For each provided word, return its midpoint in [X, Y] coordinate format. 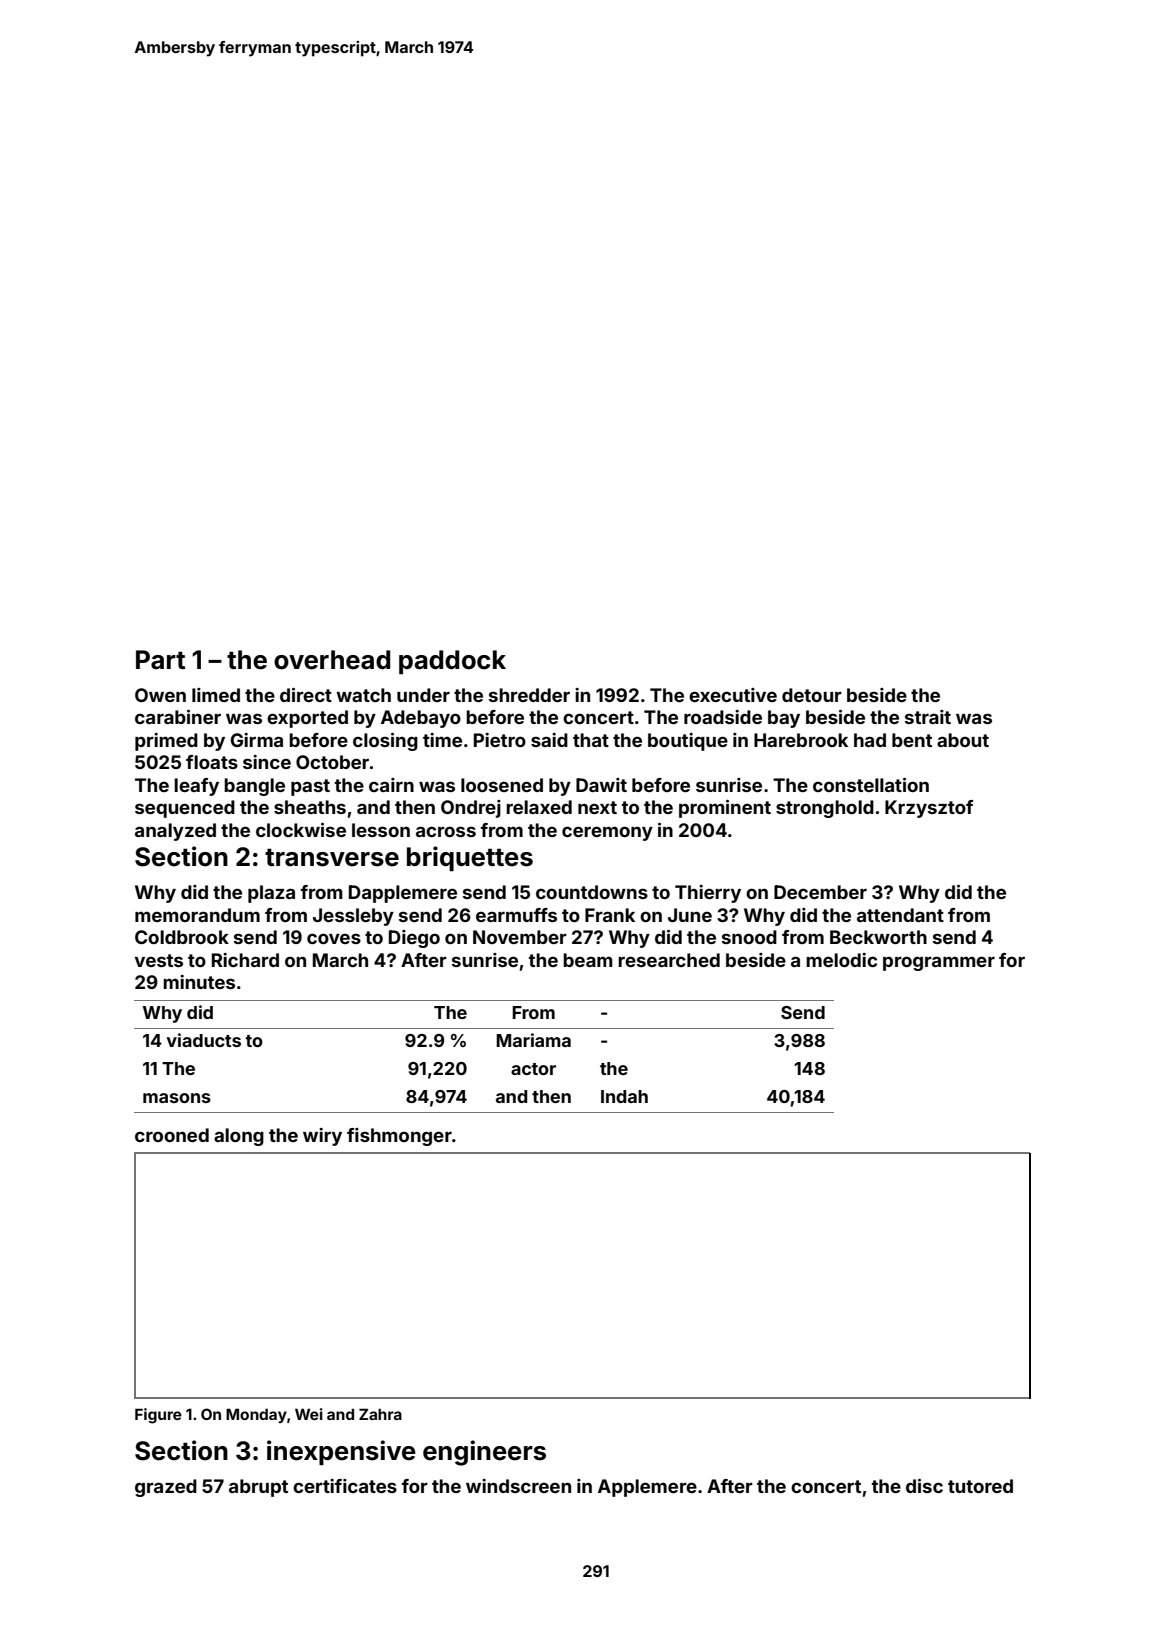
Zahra [380, 1414]
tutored [980, 1486]
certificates [345, 1486]
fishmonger [399, 1137]
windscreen [518, 1486]
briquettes [470, 858]
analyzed [175, 832]
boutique [688, 742]
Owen [160, 695]
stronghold [825, 809]
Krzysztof [929, 809]
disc [924, 1486]
